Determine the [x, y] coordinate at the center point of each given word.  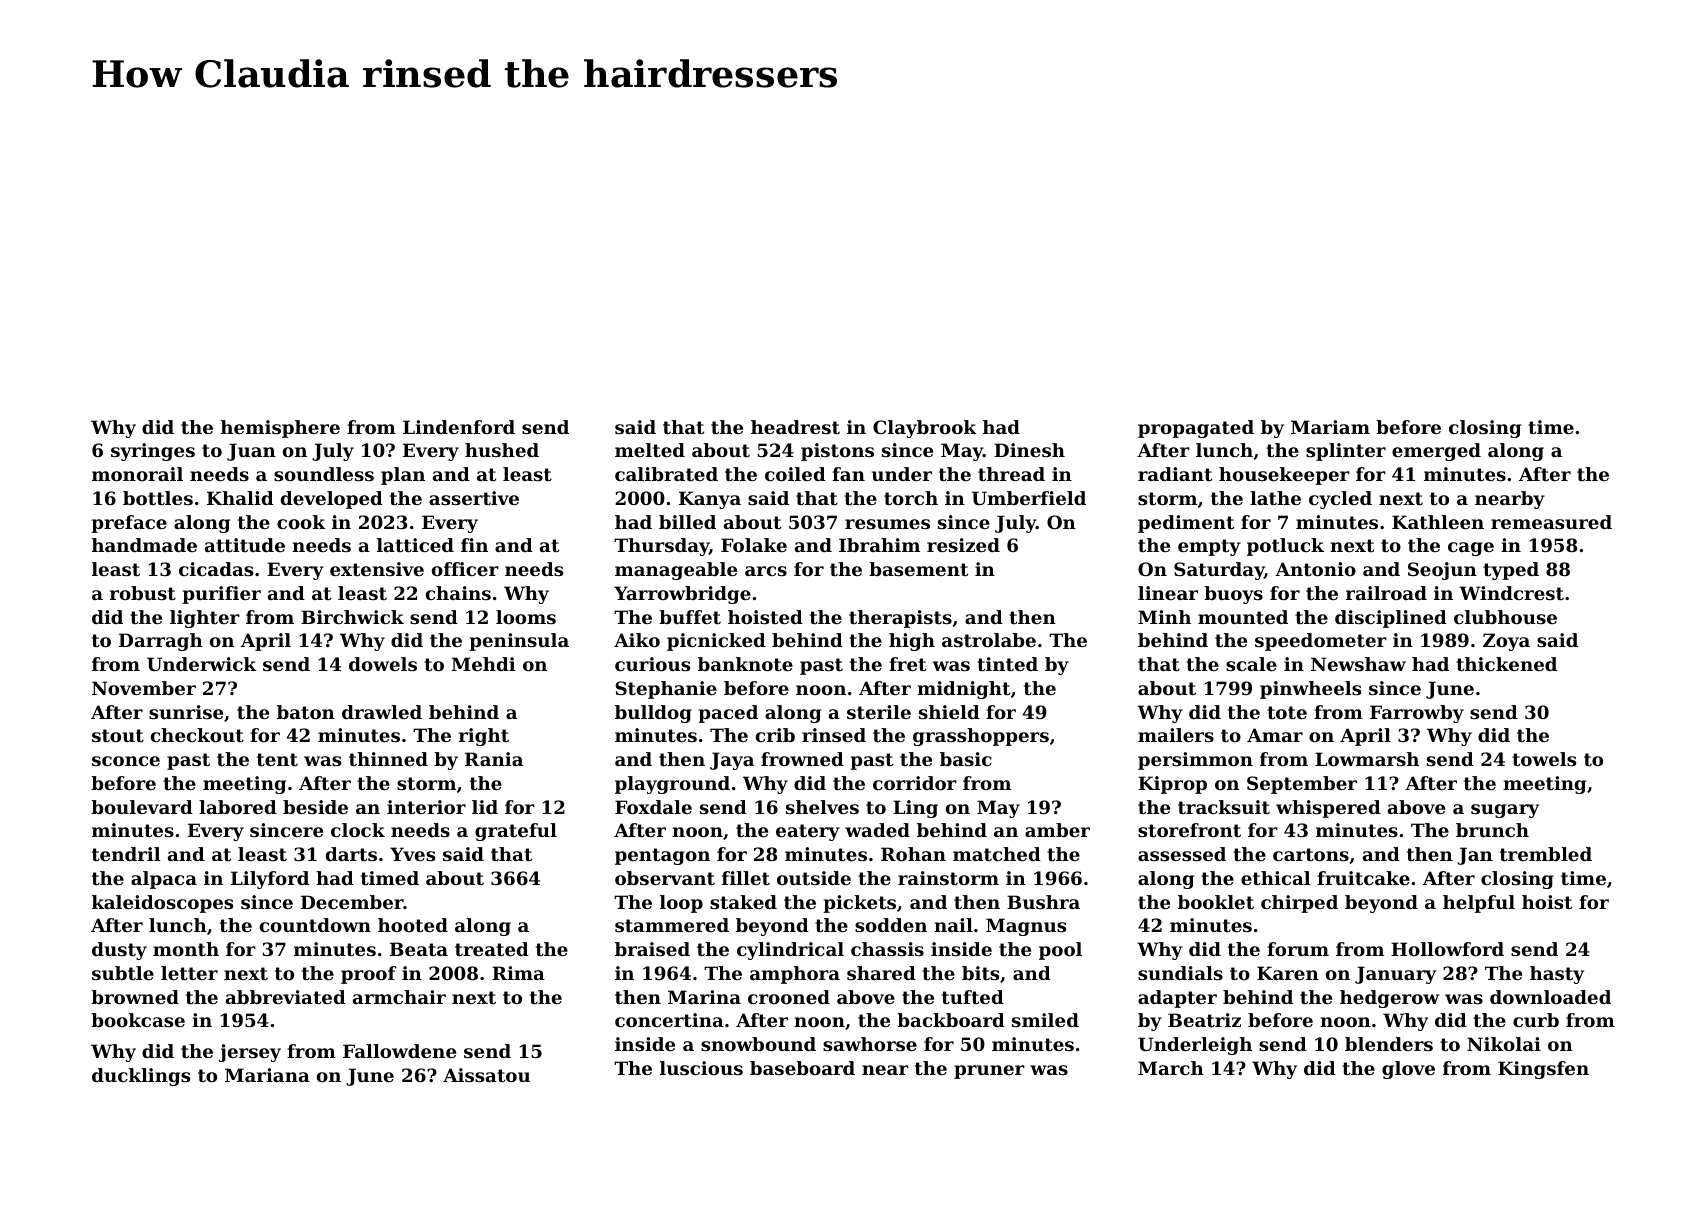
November [144, 688]
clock [358, 830]
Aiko [637, 640]
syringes [153, 452]
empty [1209, 547]
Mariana [267, 1075]
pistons [837, 452]
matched [997, 854]
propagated [1196, 429]
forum [1298, 949]
